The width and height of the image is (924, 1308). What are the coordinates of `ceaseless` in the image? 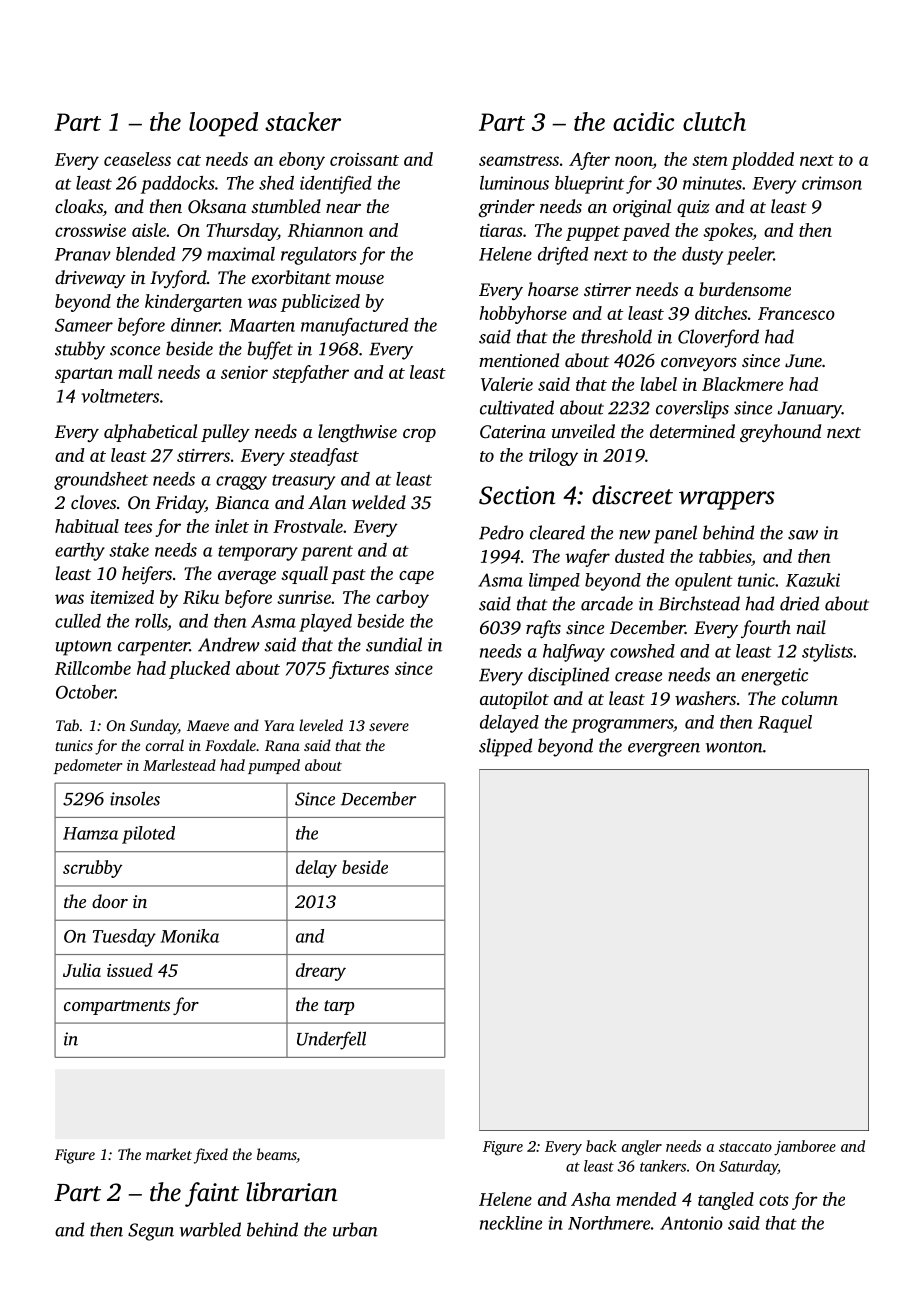 It's located at (137, 159).
